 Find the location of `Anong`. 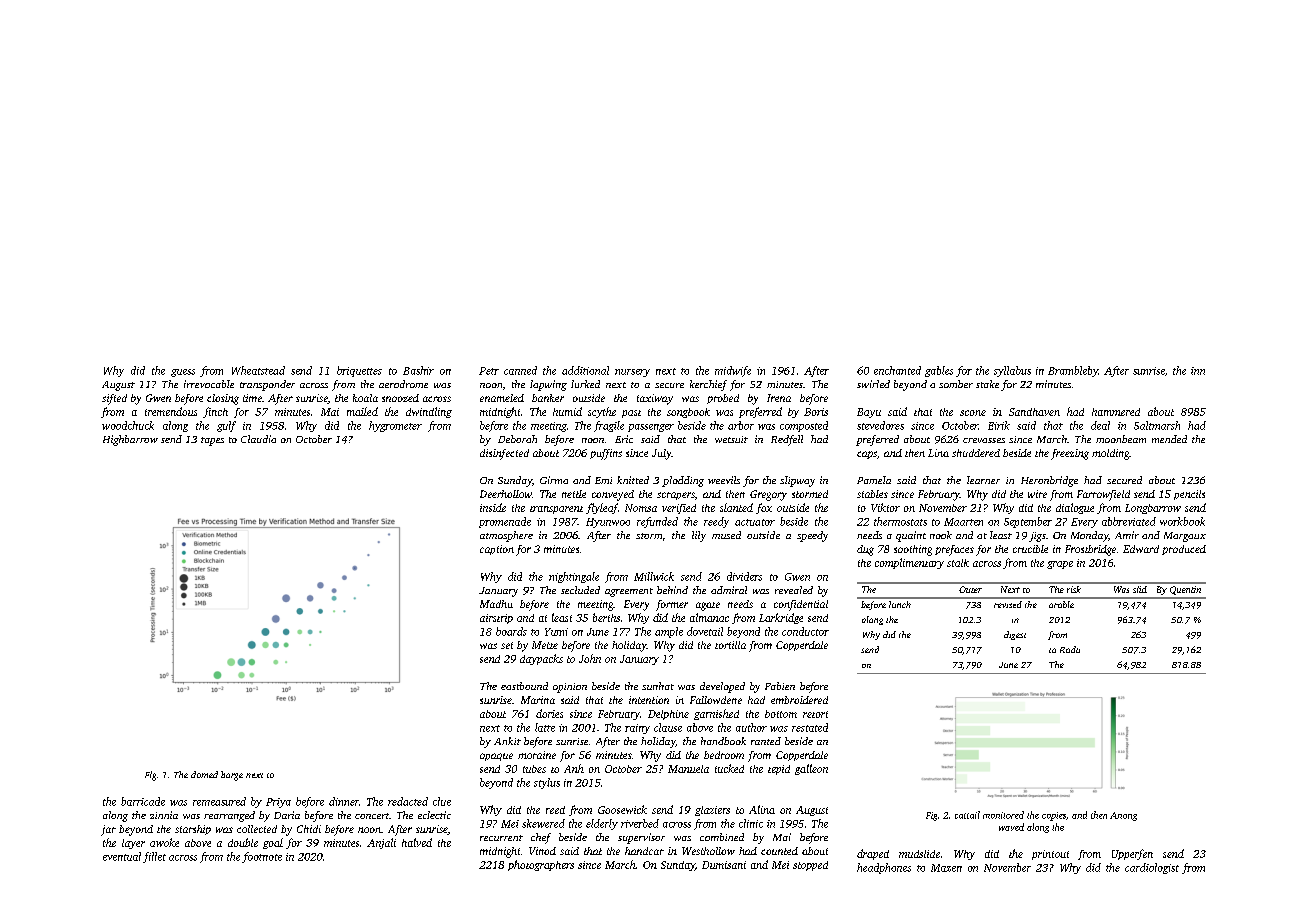

Anong is located at coordinates (1123, 816).
